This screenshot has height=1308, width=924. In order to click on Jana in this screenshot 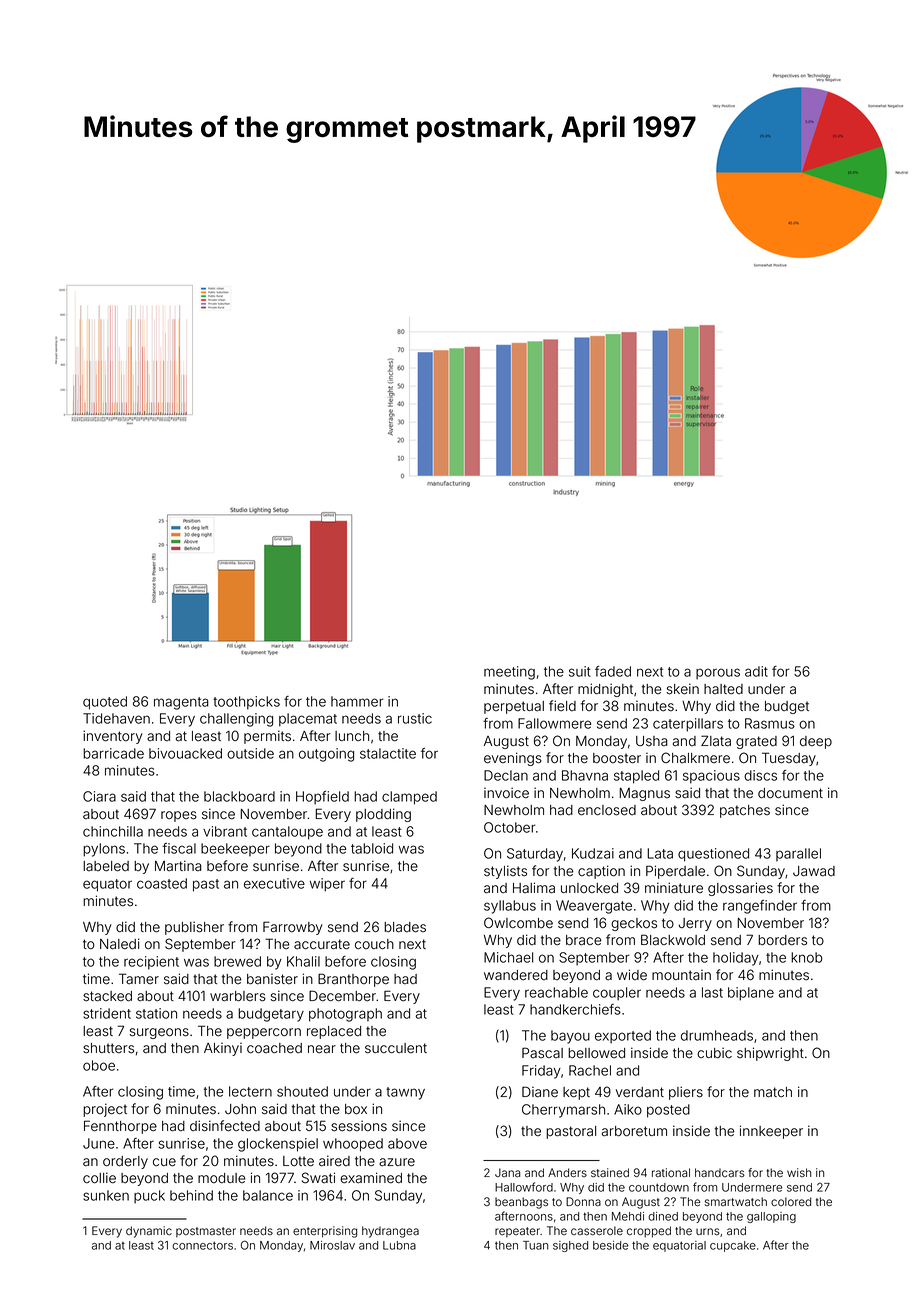, I will do `click(508, 1172)`.
